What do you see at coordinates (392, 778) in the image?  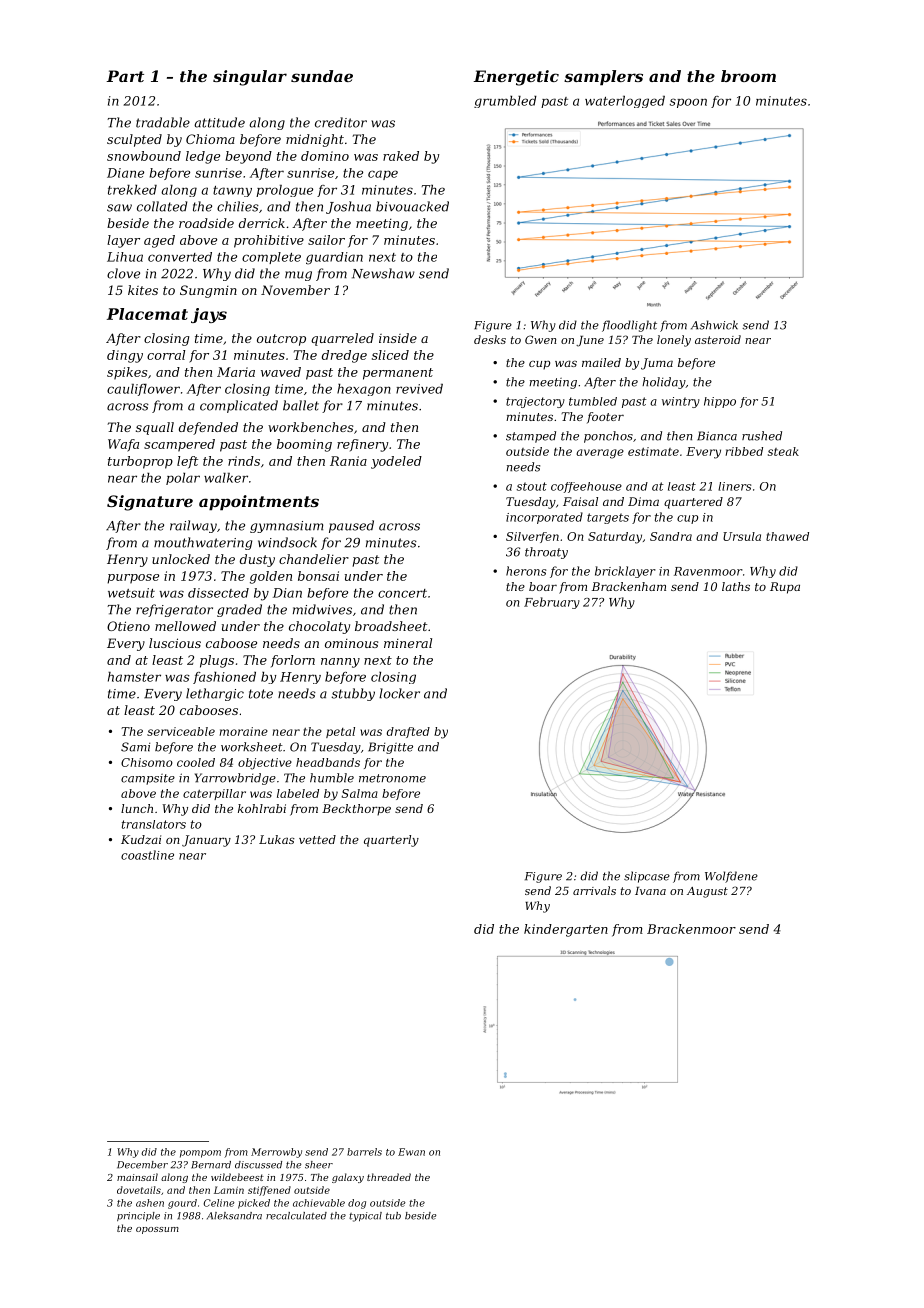 I see `metronome` at bounding box center [392, 778].
